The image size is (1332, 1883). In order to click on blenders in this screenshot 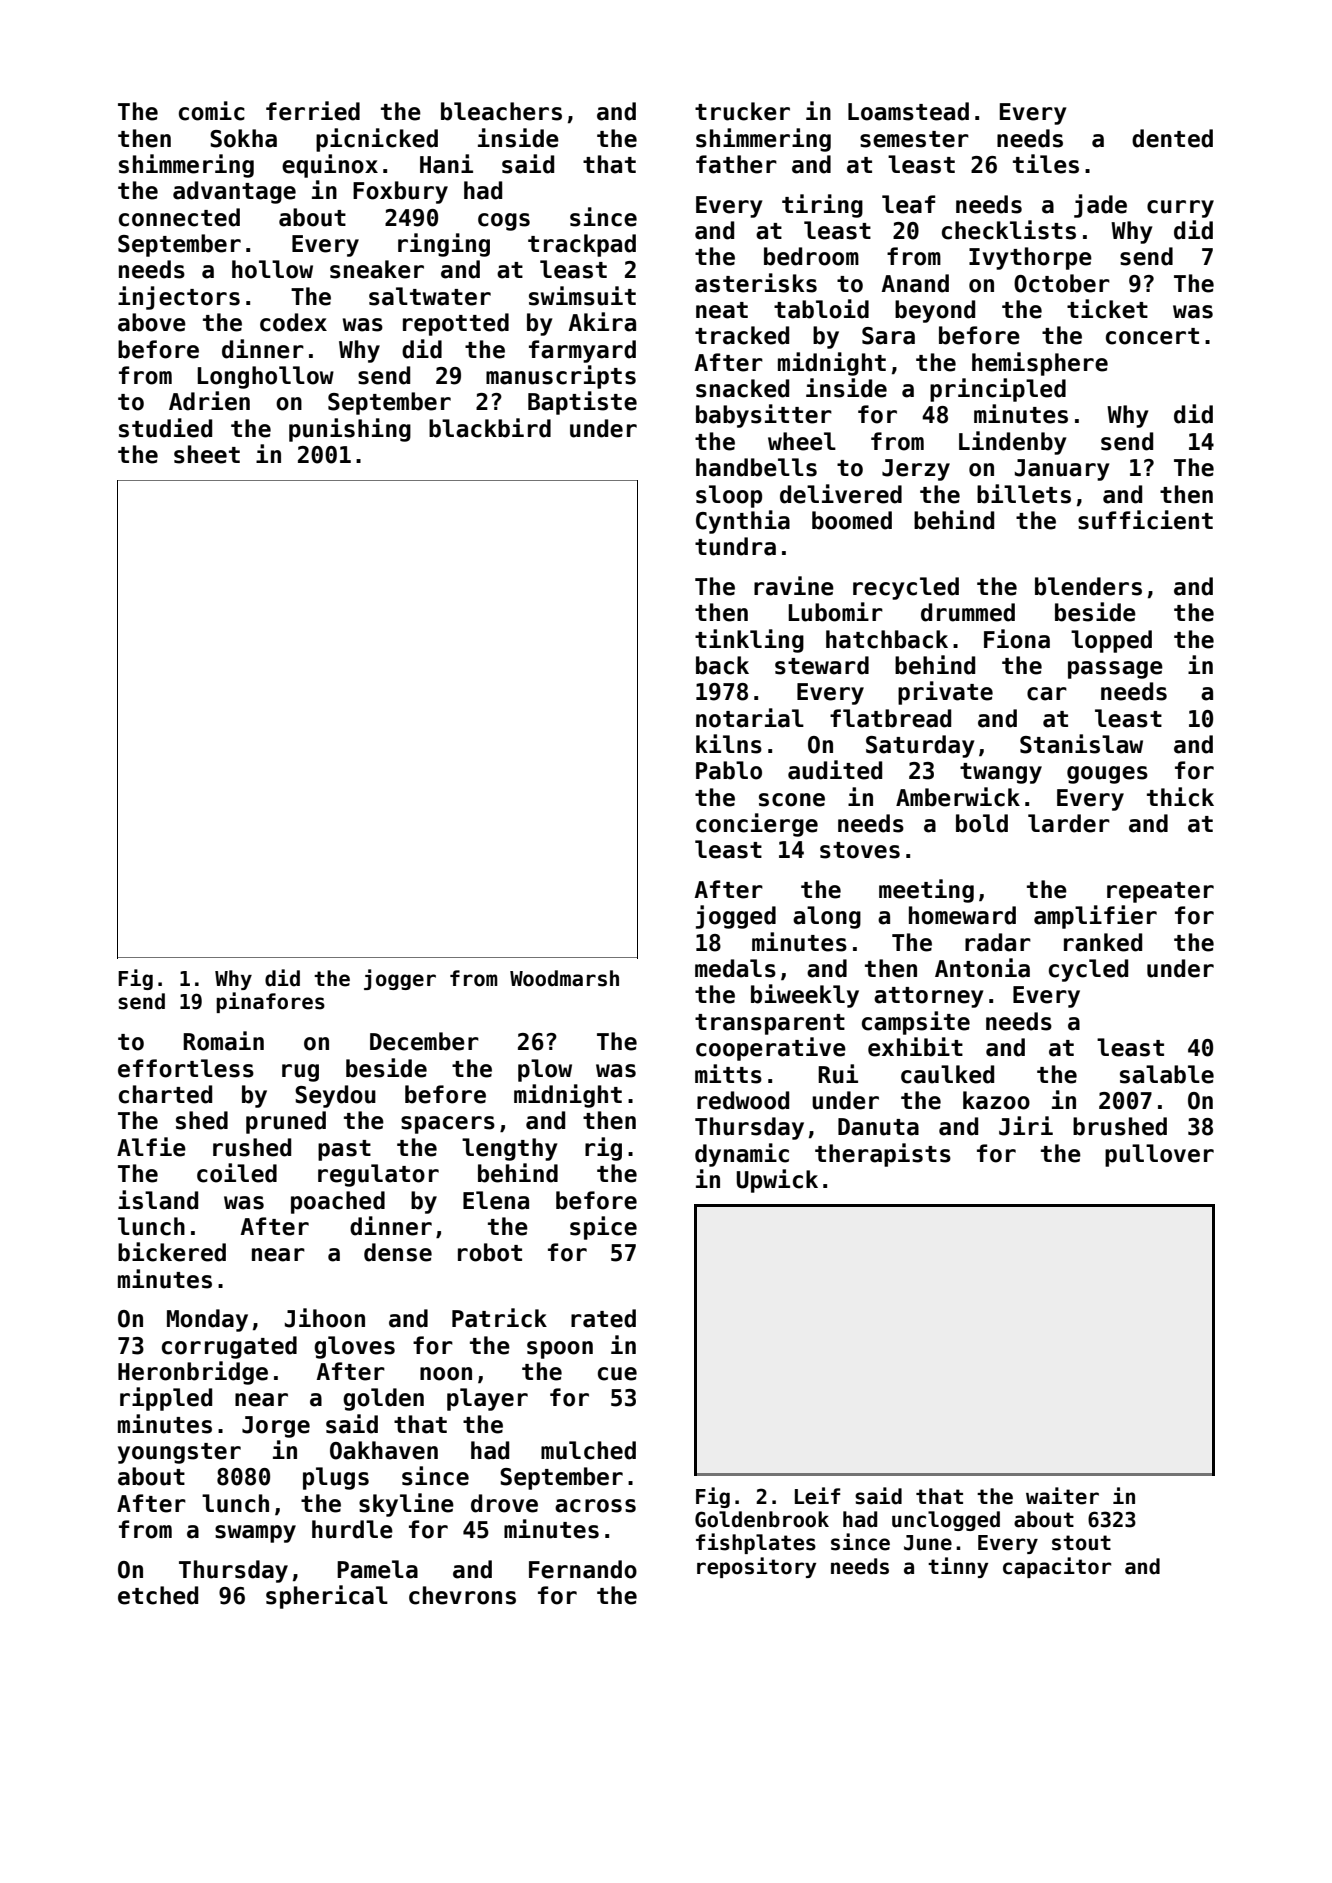, I will do `click(1088, 586)`.
